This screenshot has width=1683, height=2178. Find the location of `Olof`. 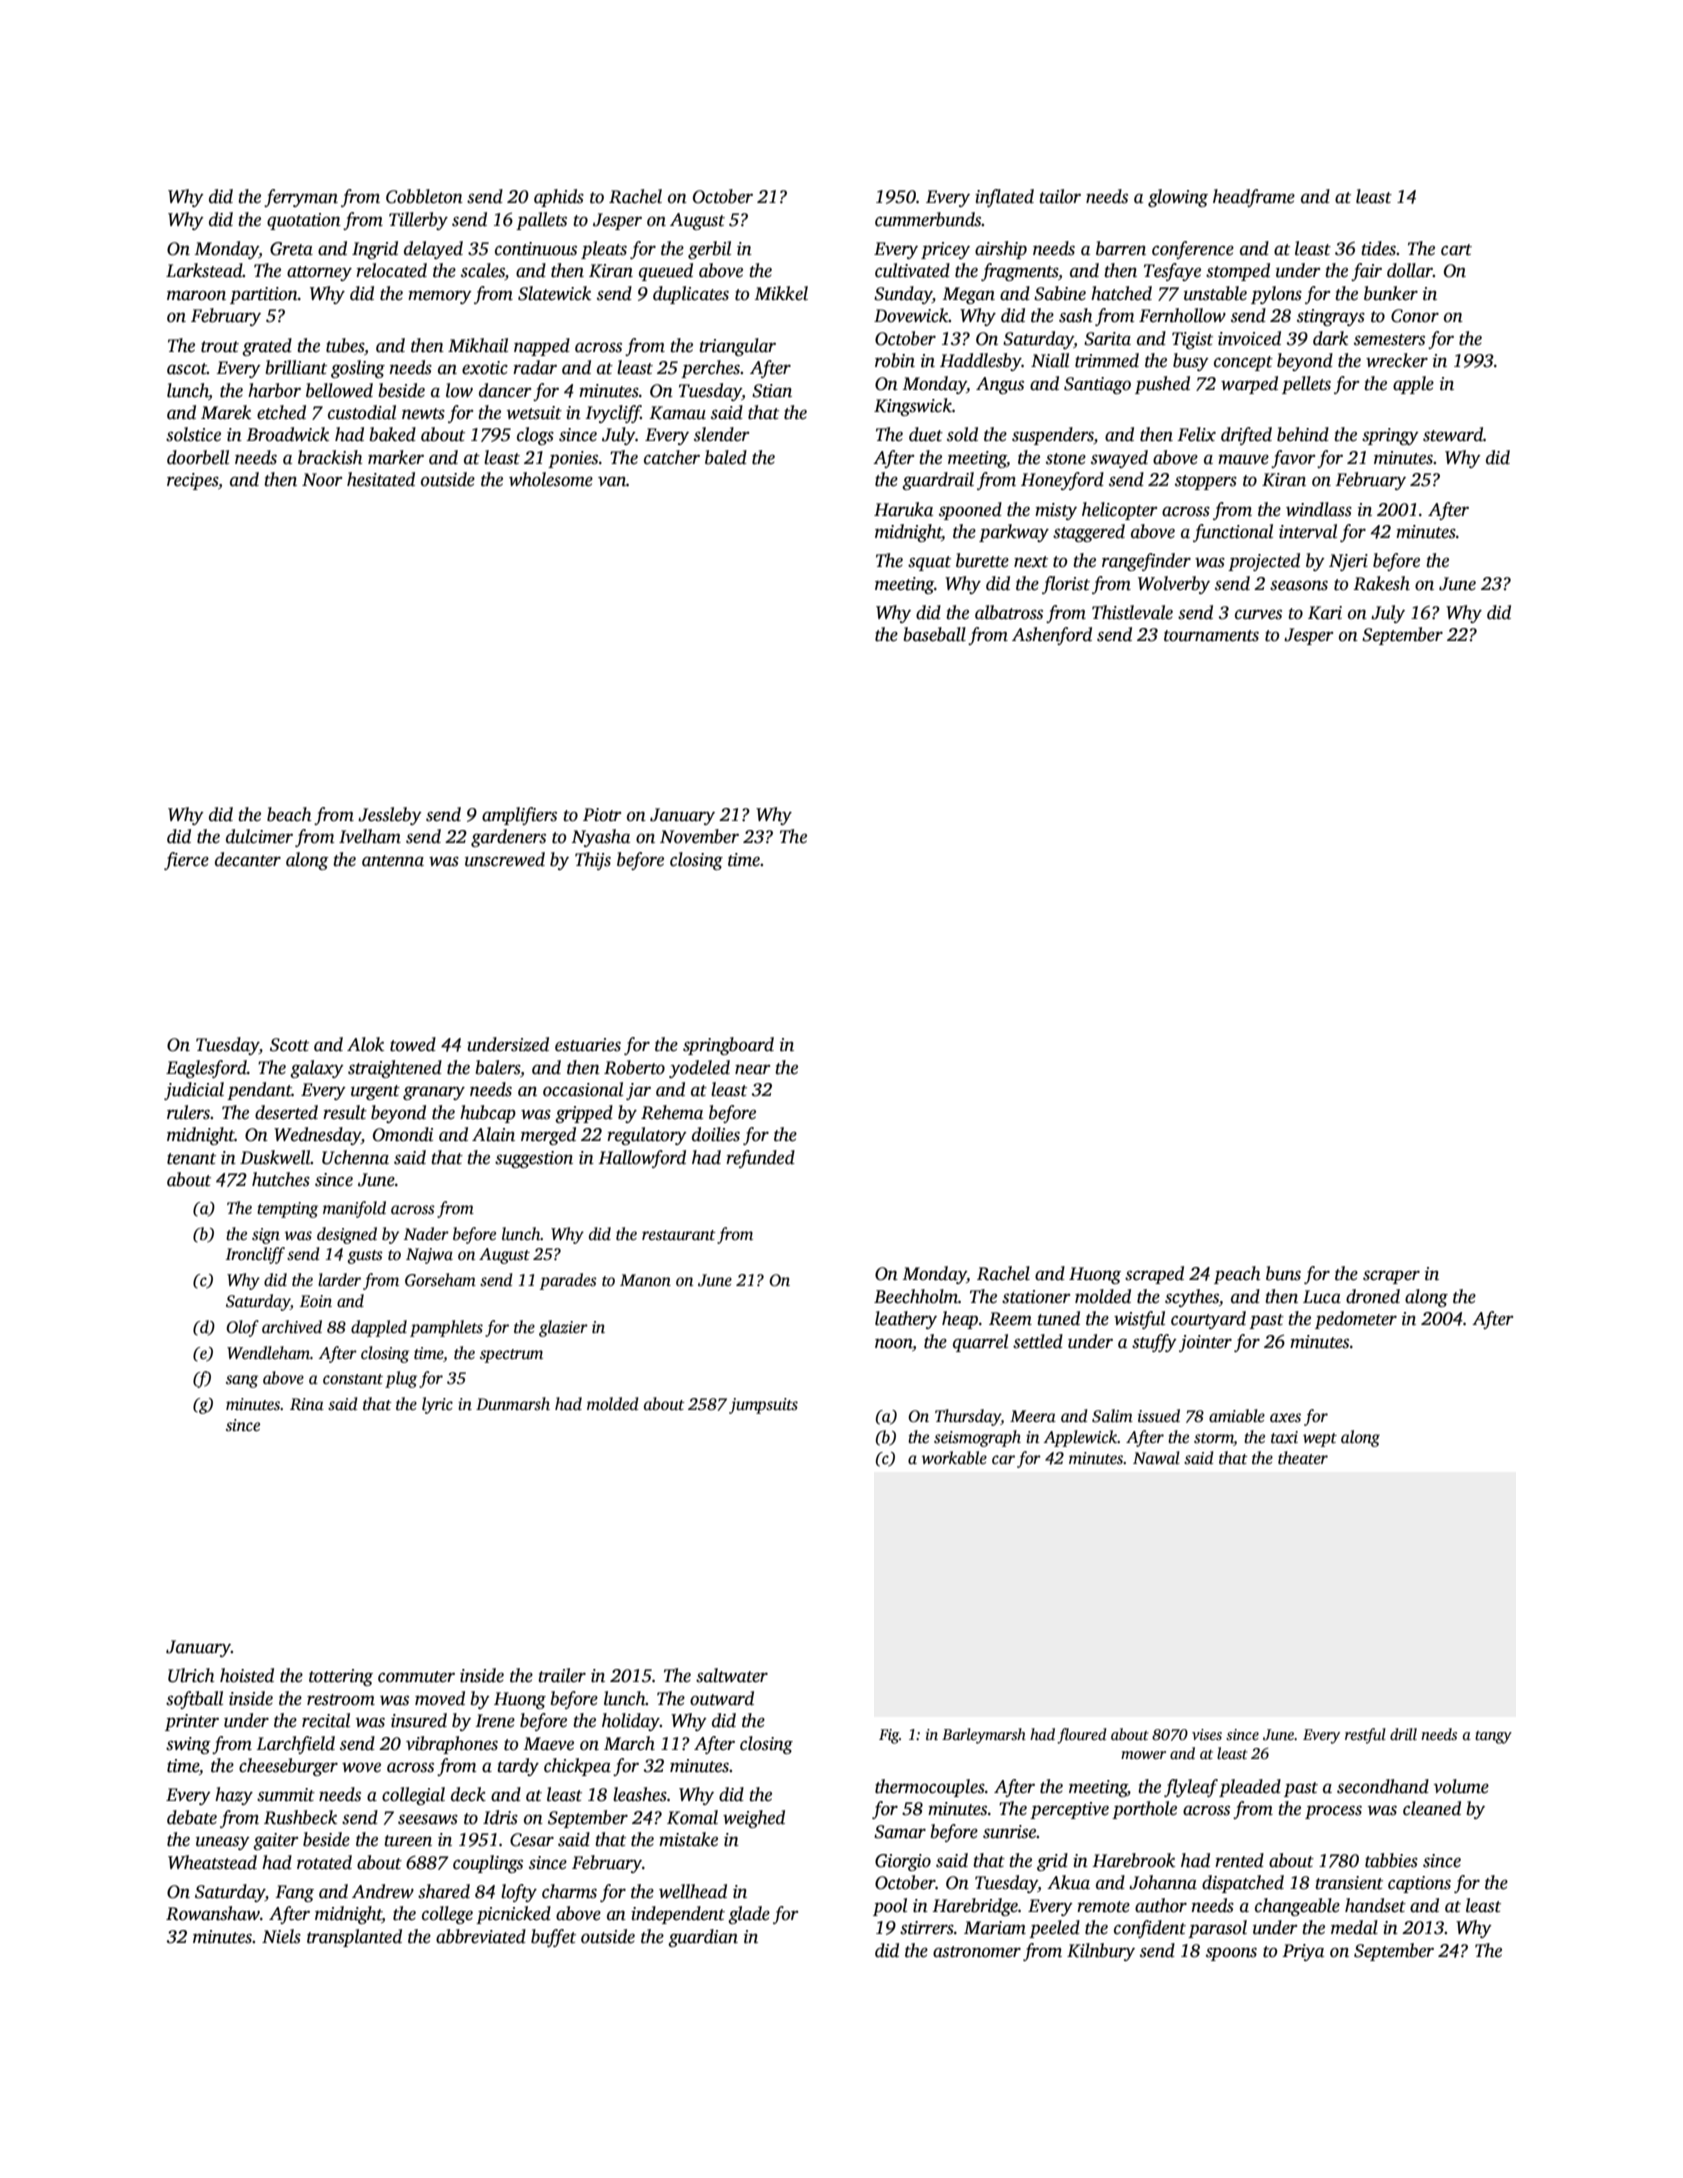

Olof is located at coordinates (242, 1328).
